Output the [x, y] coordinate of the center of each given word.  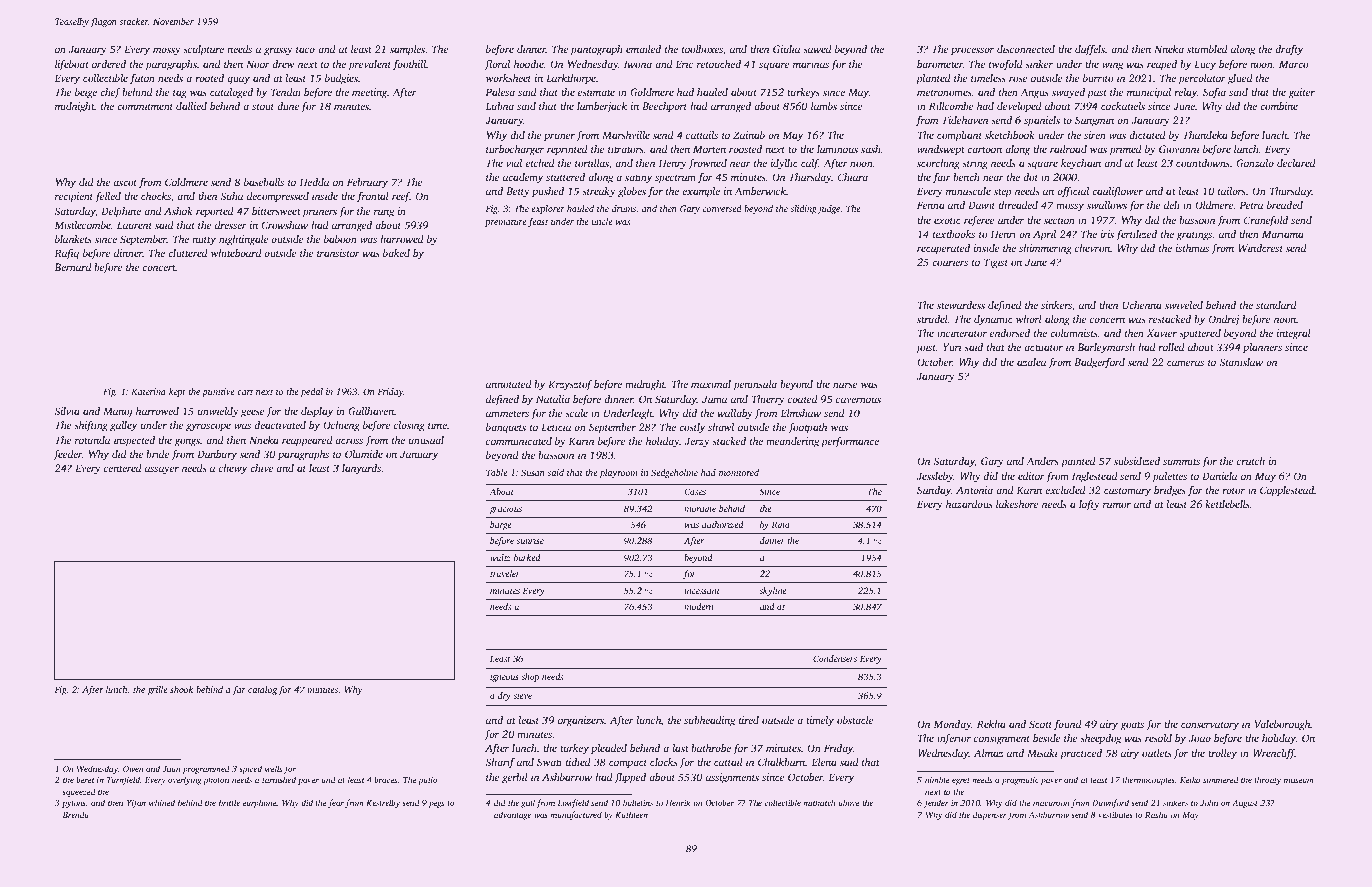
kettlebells [1227, 504]
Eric [684, 64]
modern [699, 606]
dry [504, 696]
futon [142, 79]
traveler [505, 573]
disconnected [1026, 49]
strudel [932, 319]
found [1068, 725]
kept [177, 392]
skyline [773, 591]
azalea [1031, 362]
